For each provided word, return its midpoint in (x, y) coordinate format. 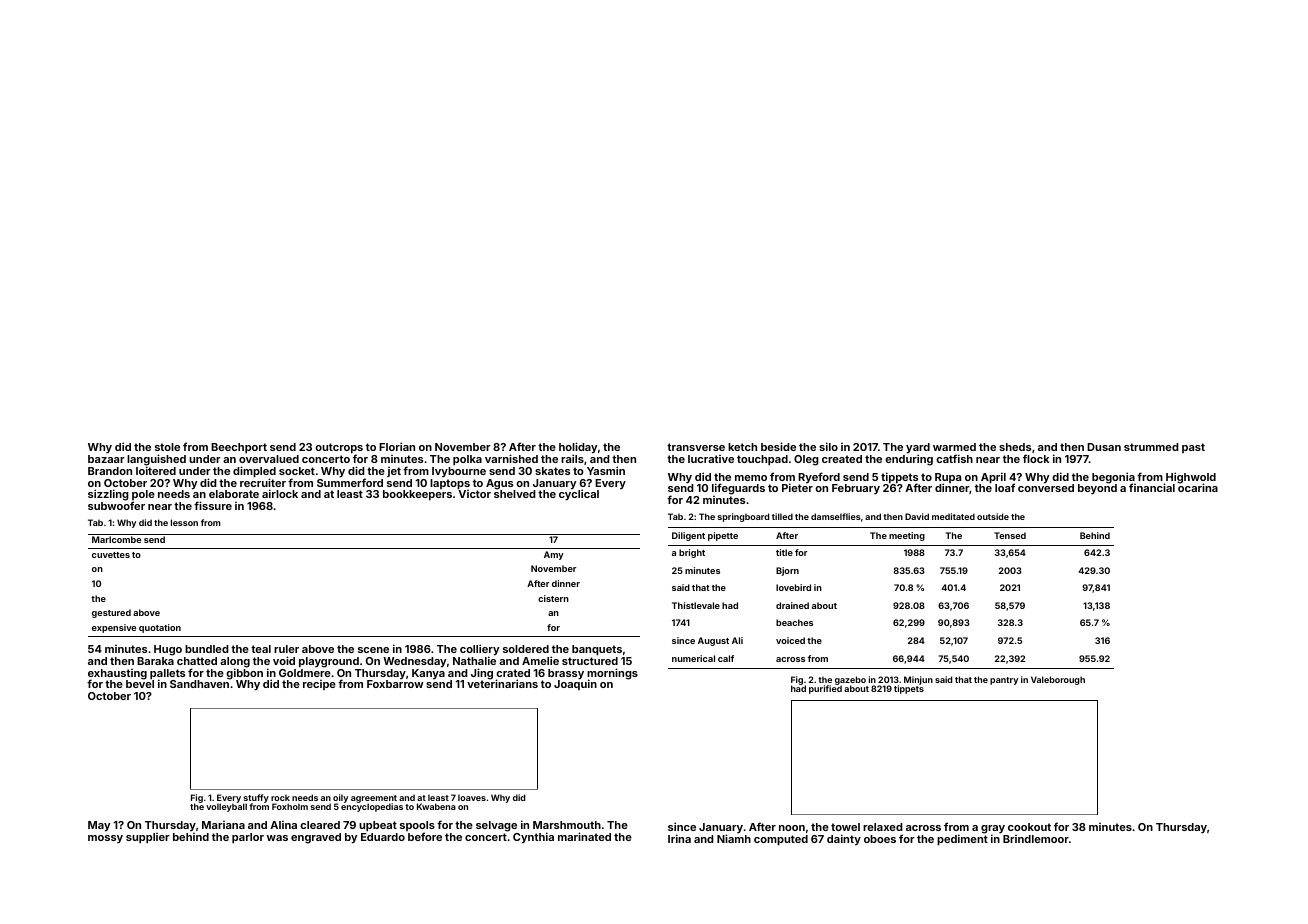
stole (167, 447)
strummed (1151, 447)
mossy (105, 839)
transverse (696, 447)
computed (781, 840)
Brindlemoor (1036, 839)
